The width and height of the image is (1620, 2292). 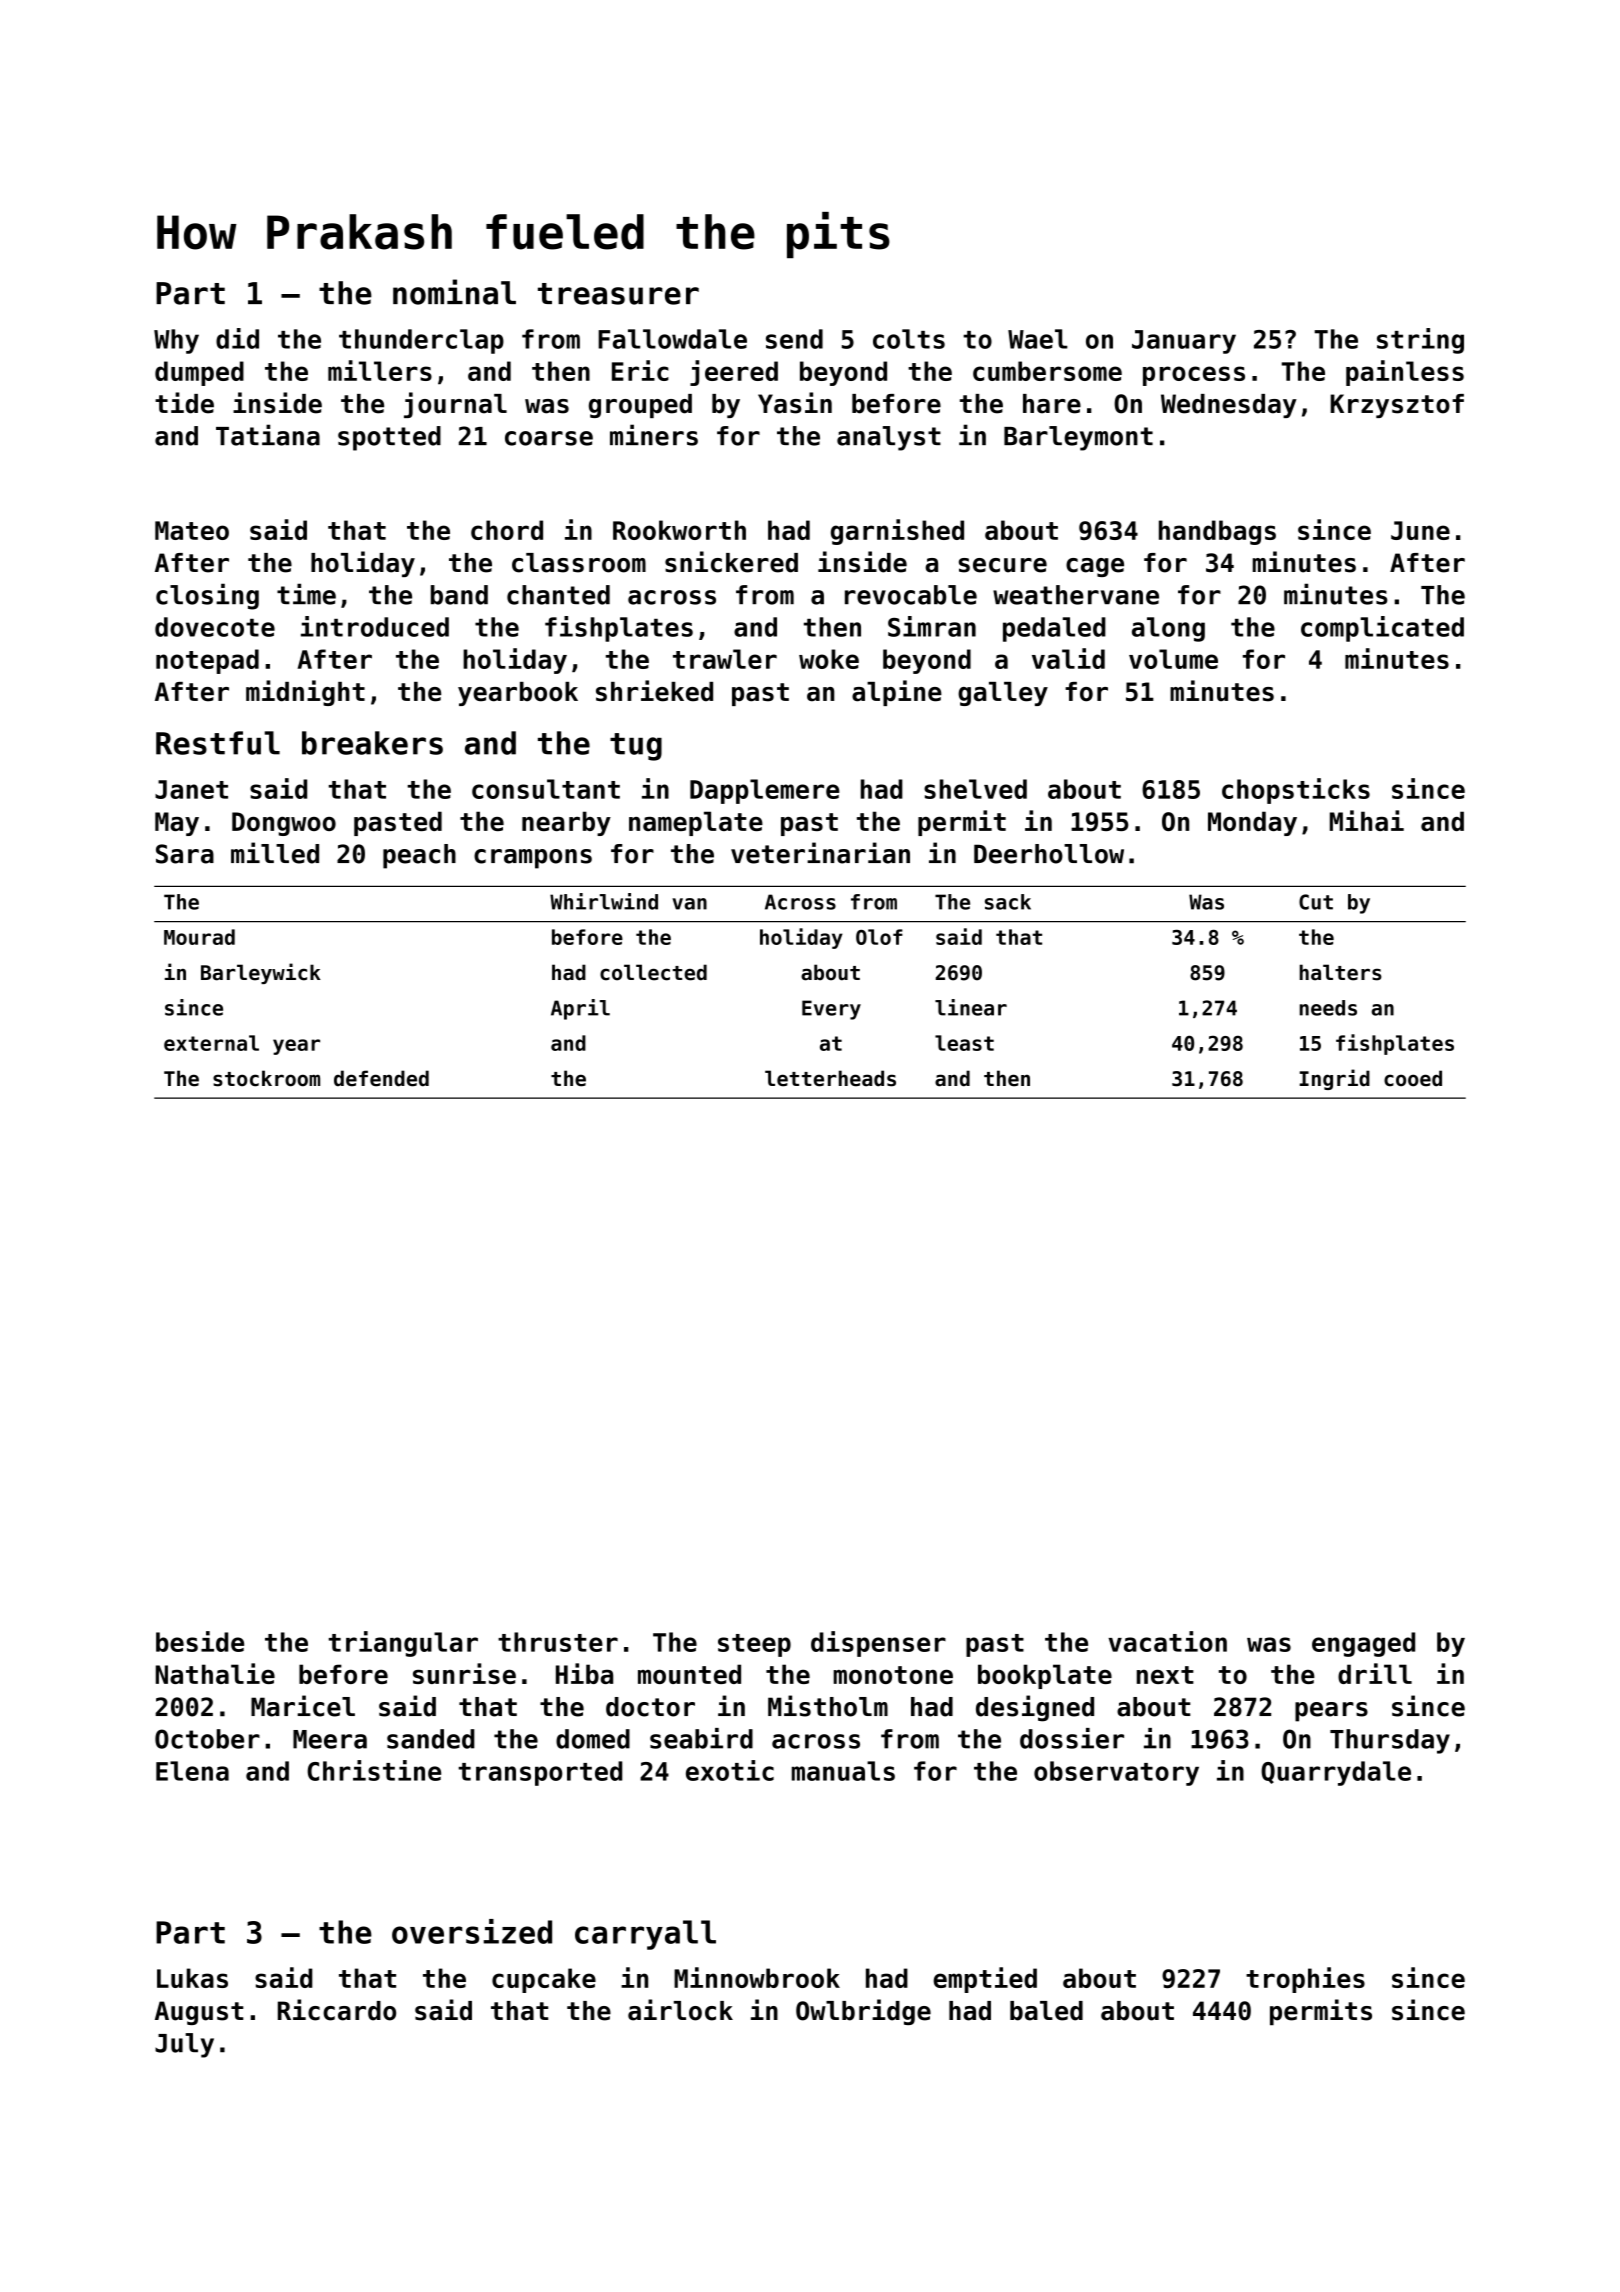 What do you see at coordinates (305, 693) in the image?
I see `midnight` at bounding box center [305, 693].
